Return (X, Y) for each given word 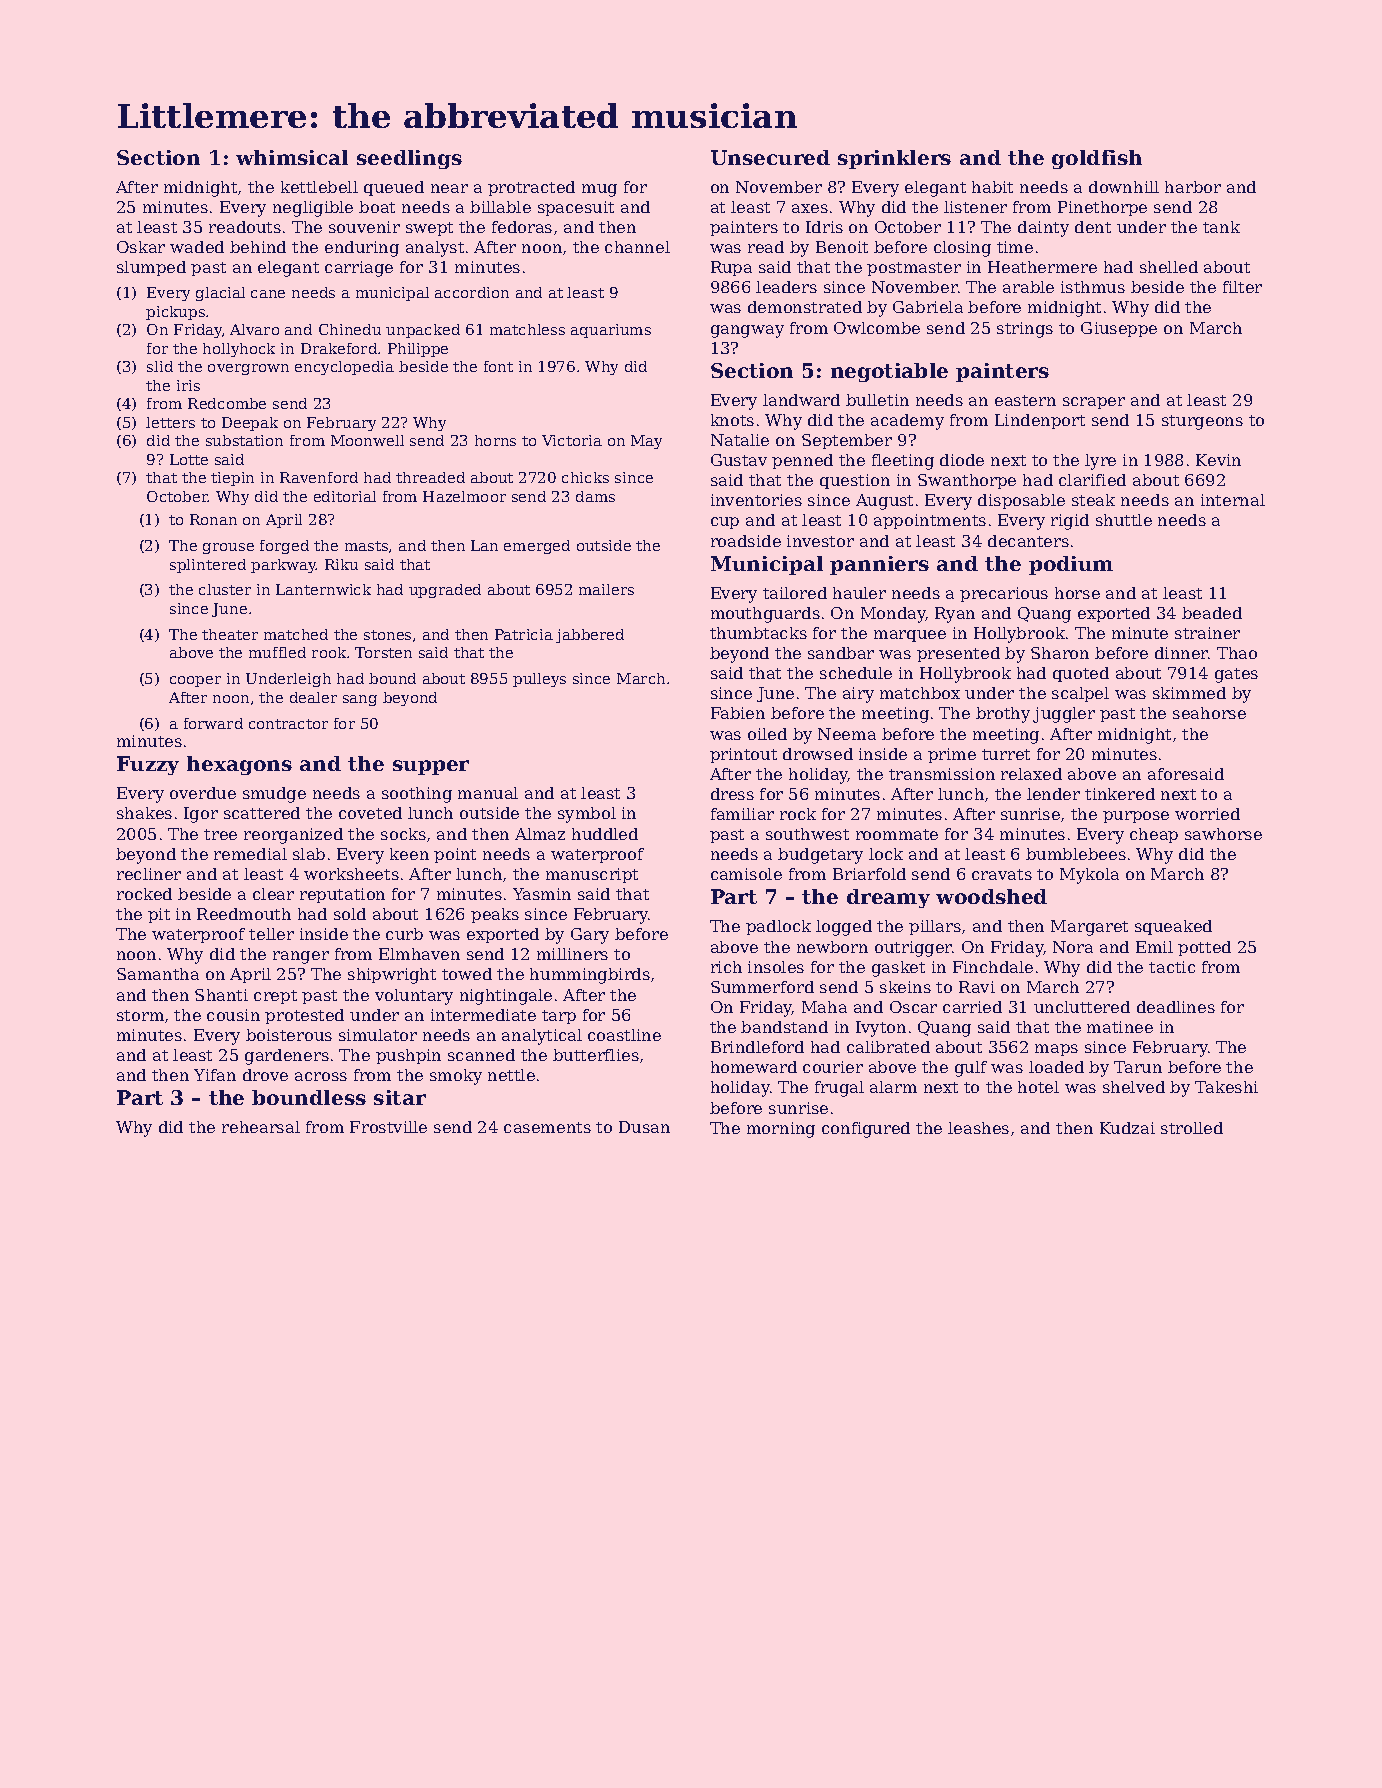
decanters (1028, 541)
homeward (754, 1067)
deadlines (1176, 1007)
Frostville (388, 1127)
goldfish (1097, 159)
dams (595, 496)
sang (360, 700)
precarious (1004, 594)
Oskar (141, 247)
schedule (856, 673)
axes (810, 208)
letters (170, 422)
